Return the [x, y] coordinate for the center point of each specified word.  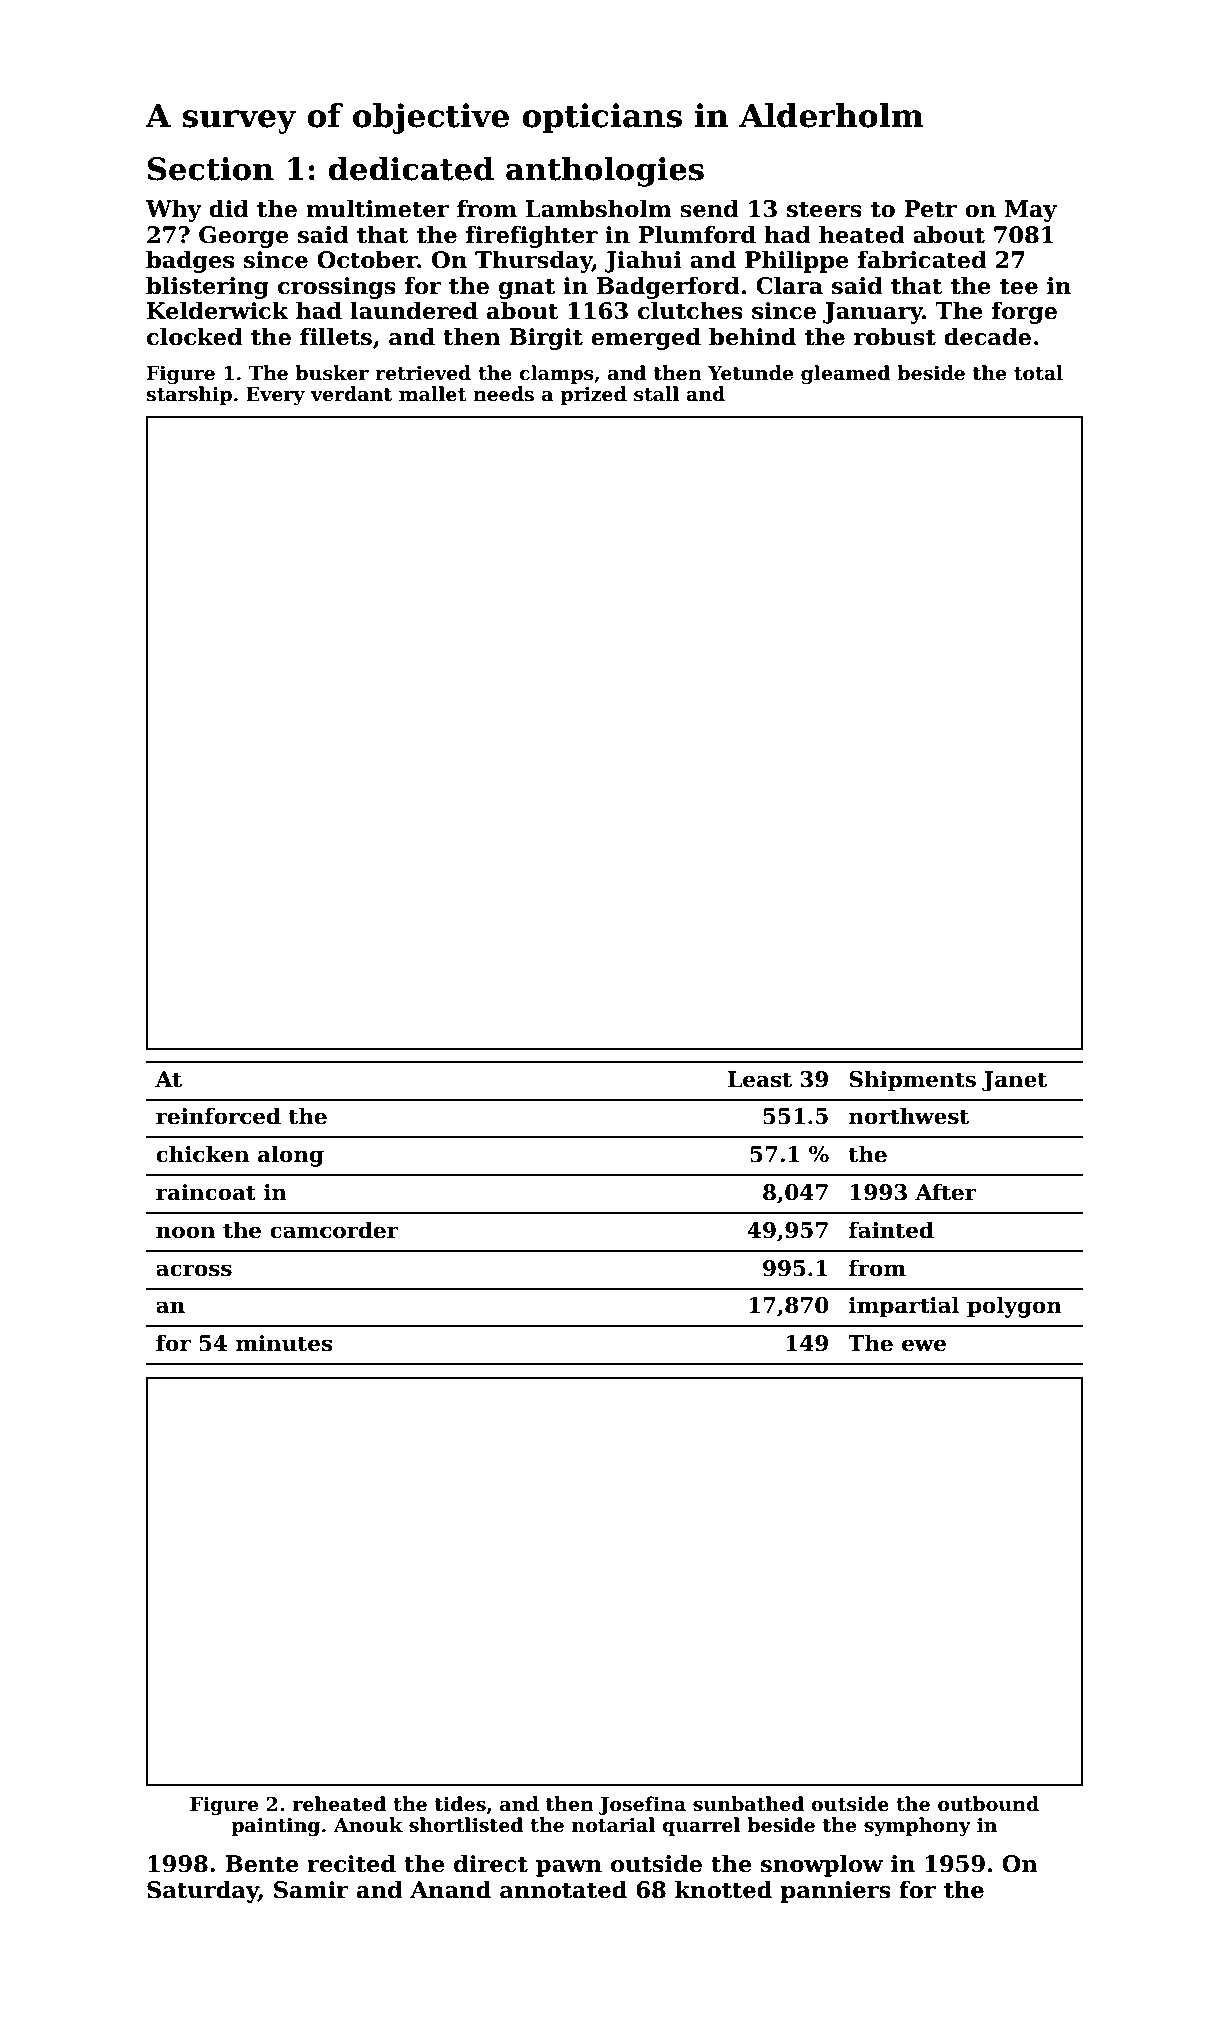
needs [503, 394]
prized [593, 395]
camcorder [334, 1230]
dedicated [411, 168]
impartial [904, 1307]
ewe [924, 1345]
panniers [836, 1892]
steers [824, 210]
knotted [723, 1889]
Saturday [203, 1891]
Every [275, 396]
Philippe [797, 261]
